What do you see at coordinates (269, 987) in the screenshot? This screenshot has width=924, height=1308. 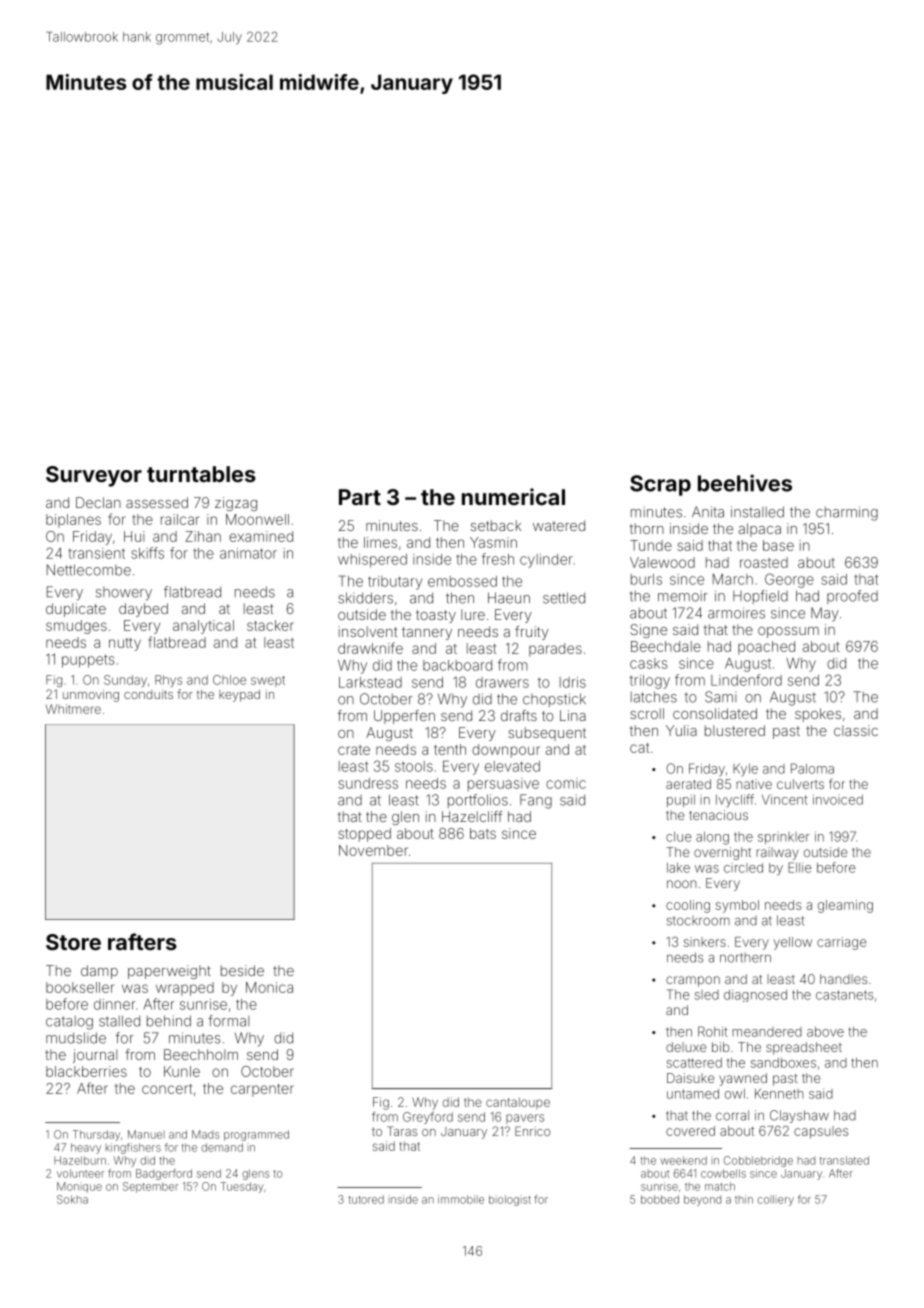 I see `Monica` at bounding box center [269, 987].
